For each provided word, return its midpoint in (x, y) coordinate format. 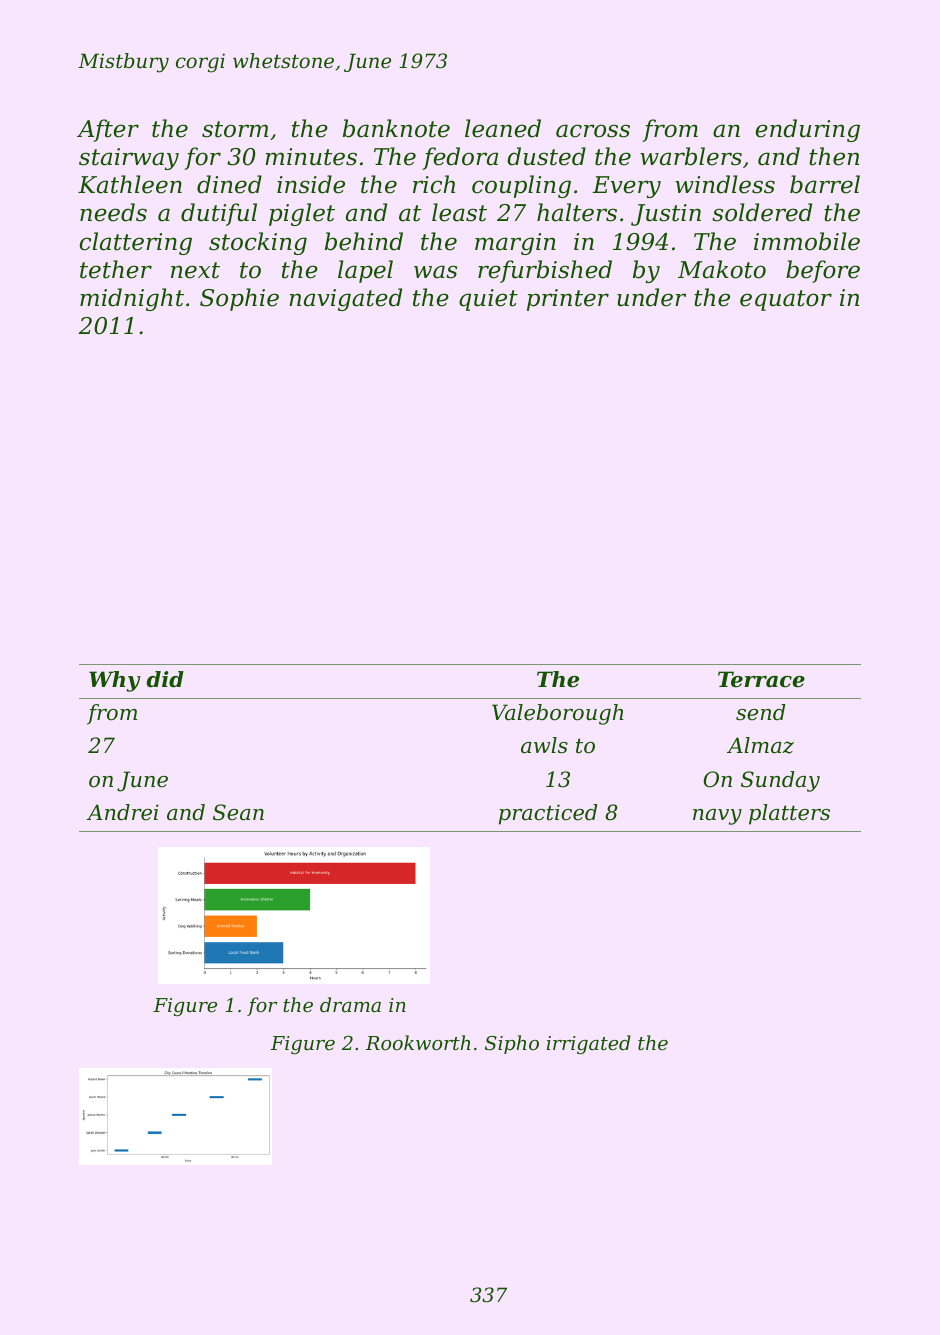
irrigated (589, 1044)
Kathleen (130, 184)
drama (350, 1004)
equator (786, 300)
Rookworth (418, 1042)
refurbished (545, 271)
